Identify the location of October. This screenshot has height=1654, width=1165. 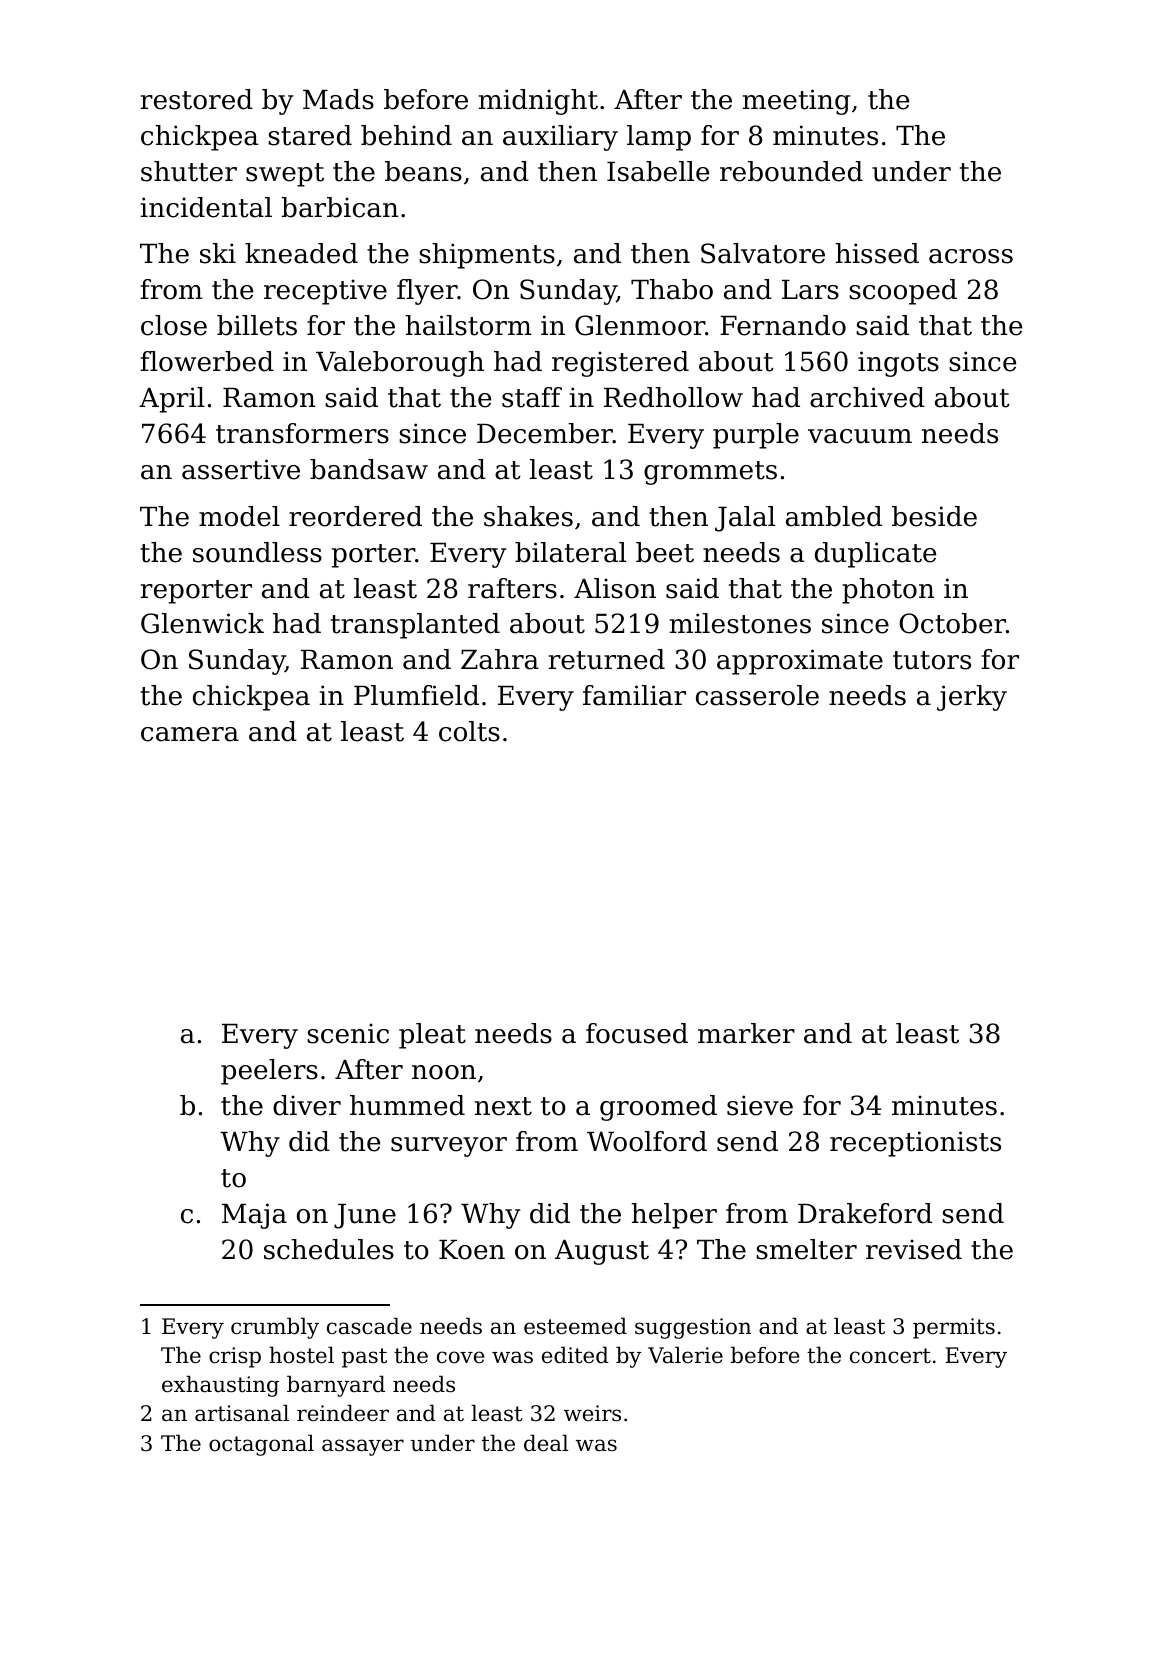
(952, 623).
